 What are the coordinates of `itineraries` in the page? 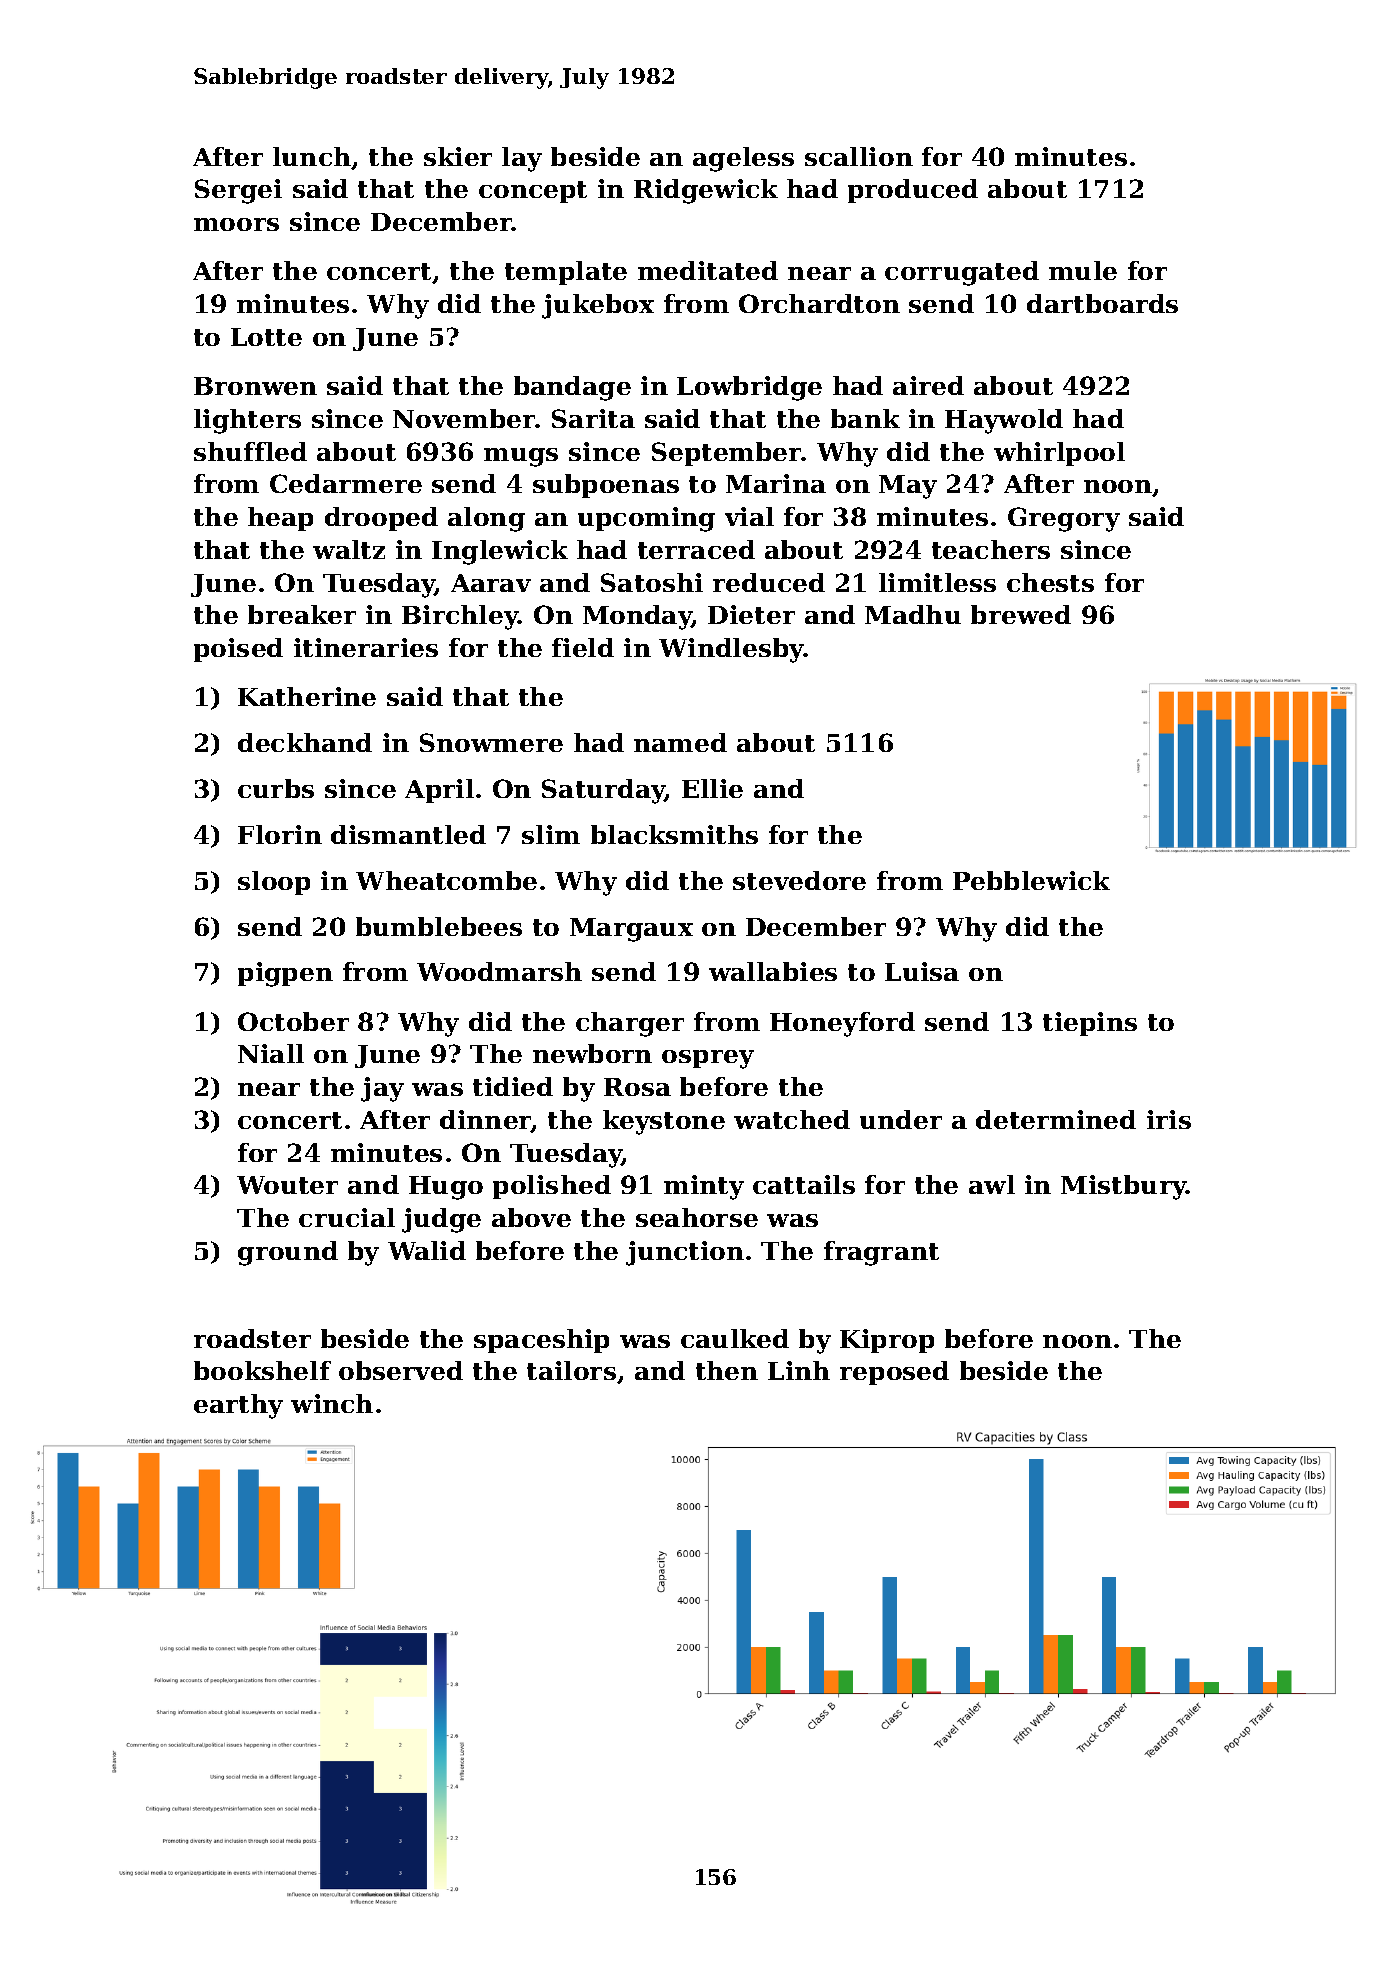 It's located at (366, 647).
